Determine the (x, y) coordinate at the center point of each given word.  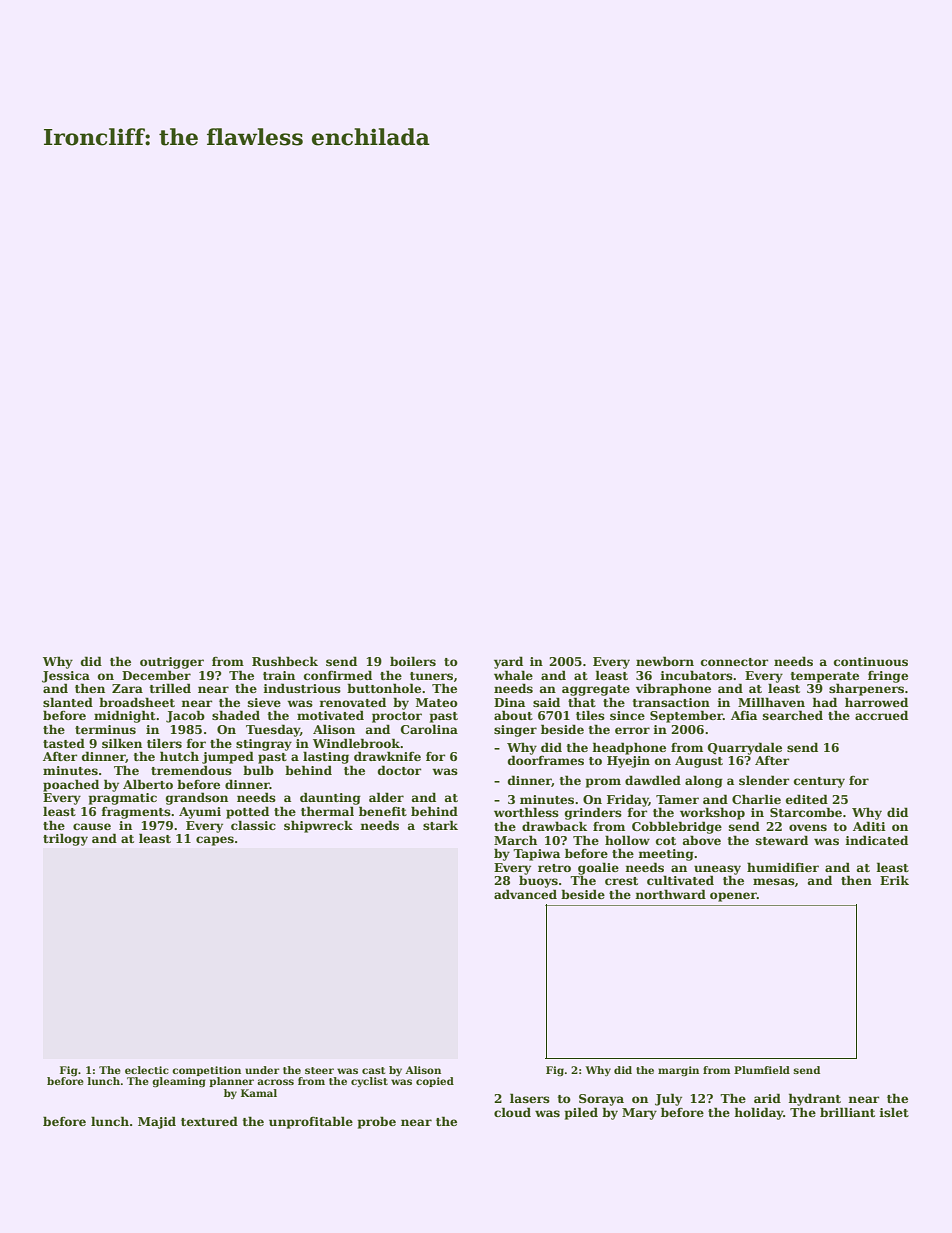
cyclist (369, 1082)
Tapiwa (536, 855)
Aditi (869, 826)
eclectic (147, 1070)
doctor (399, 770)
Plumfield (762, 1070)
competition (206, 1071)
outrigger (172, 663)
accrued (881, 715)
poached (71, 785)
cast (373, 1070)
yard (508, 662)
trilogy (65, 839)
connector (734, 662)
